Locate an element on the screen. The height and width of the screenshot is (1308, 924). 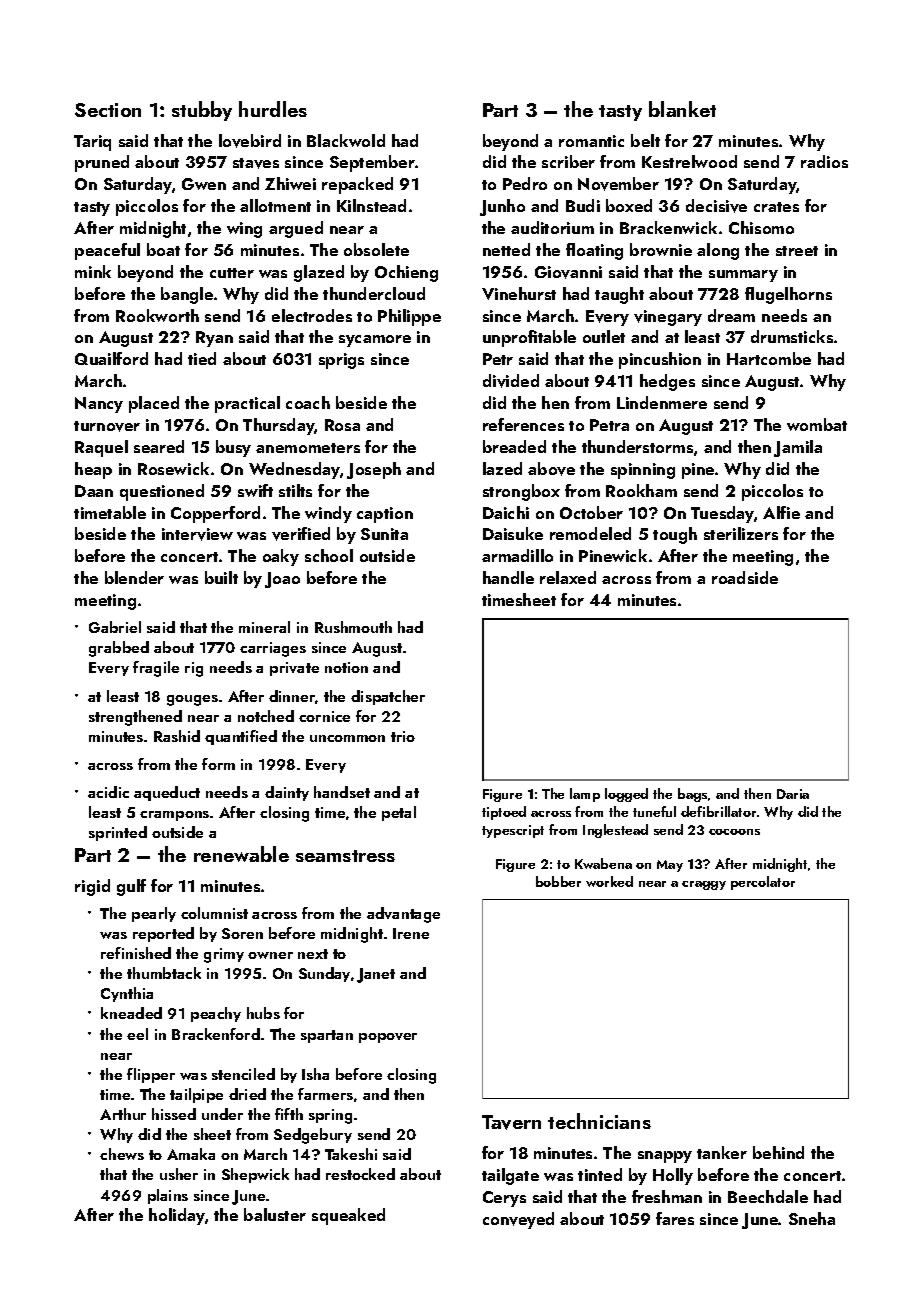
dream is located at coordinates (731, 315).
